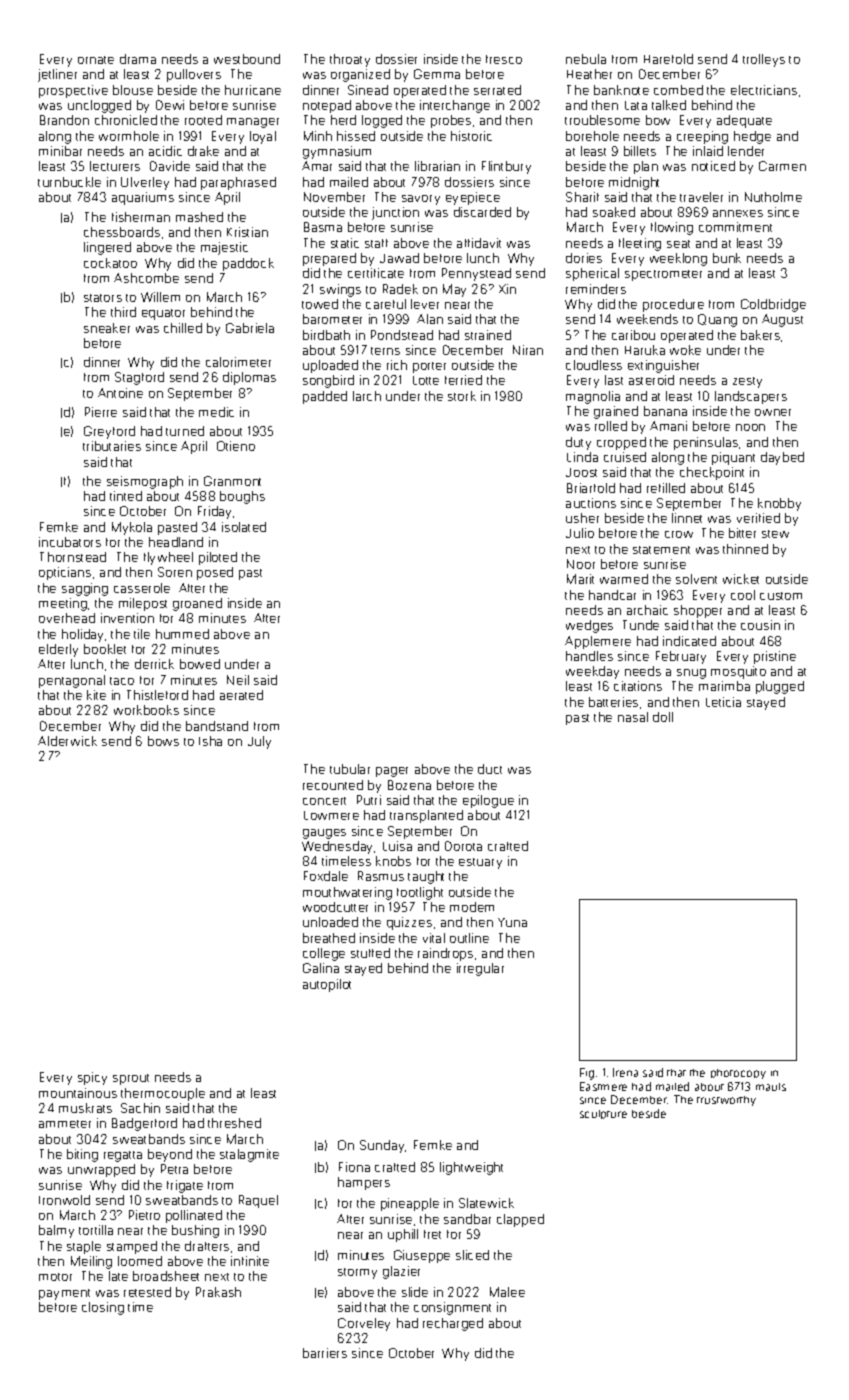 Image resolution: width=849 pixels, height=1400 pixels. I want to click on Nutholme, so click(773, 197).
